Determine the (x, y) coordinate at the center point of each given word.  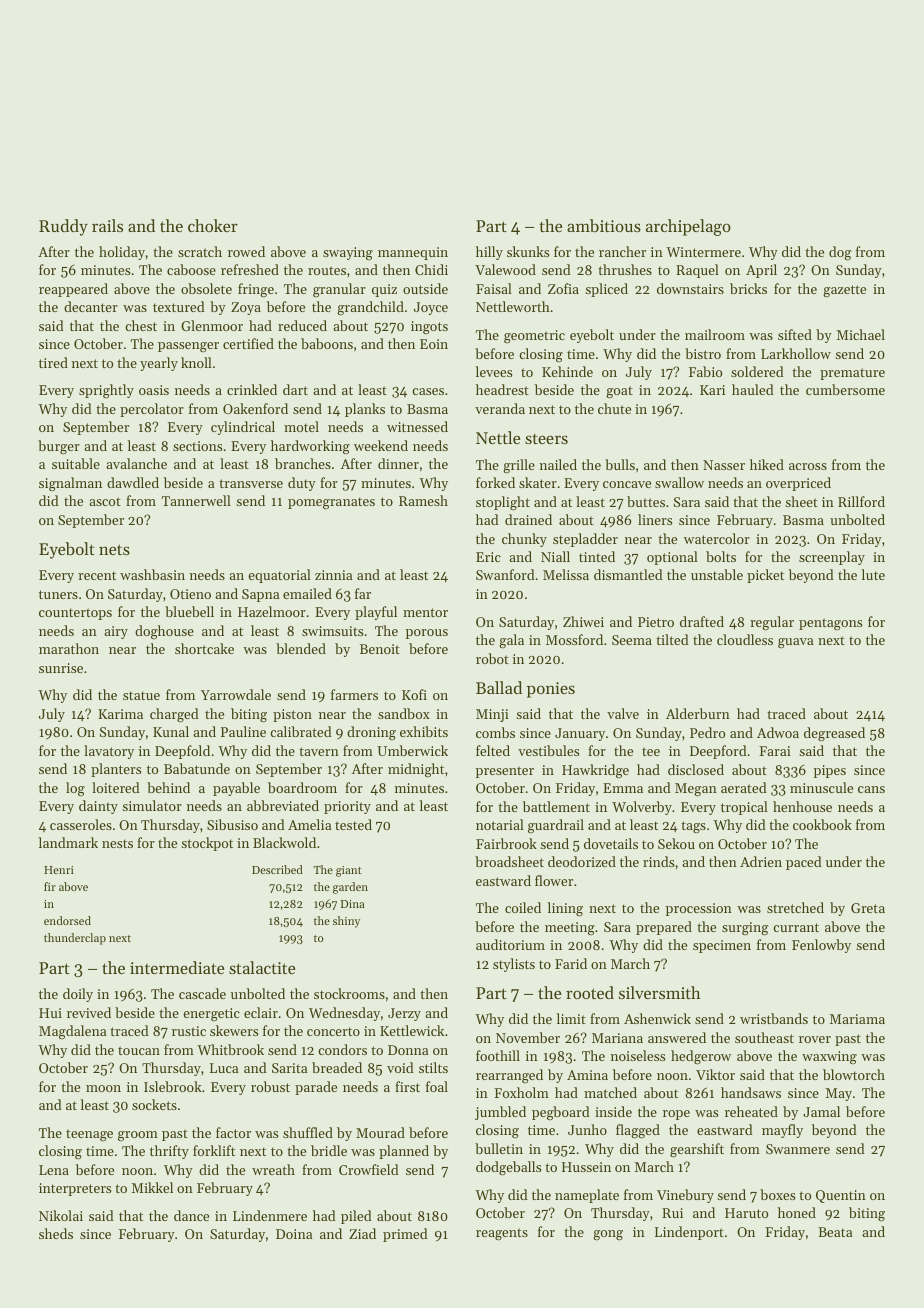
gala (511, 641)
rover (815, 1039)
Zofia (563, 288)
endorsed (67, 920)
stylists (514, 965)
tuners (58, 594)
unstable (717, 574)
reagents (502, 1234)
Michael (861, 334)
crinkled (252, 389)
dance (191, 1215)
